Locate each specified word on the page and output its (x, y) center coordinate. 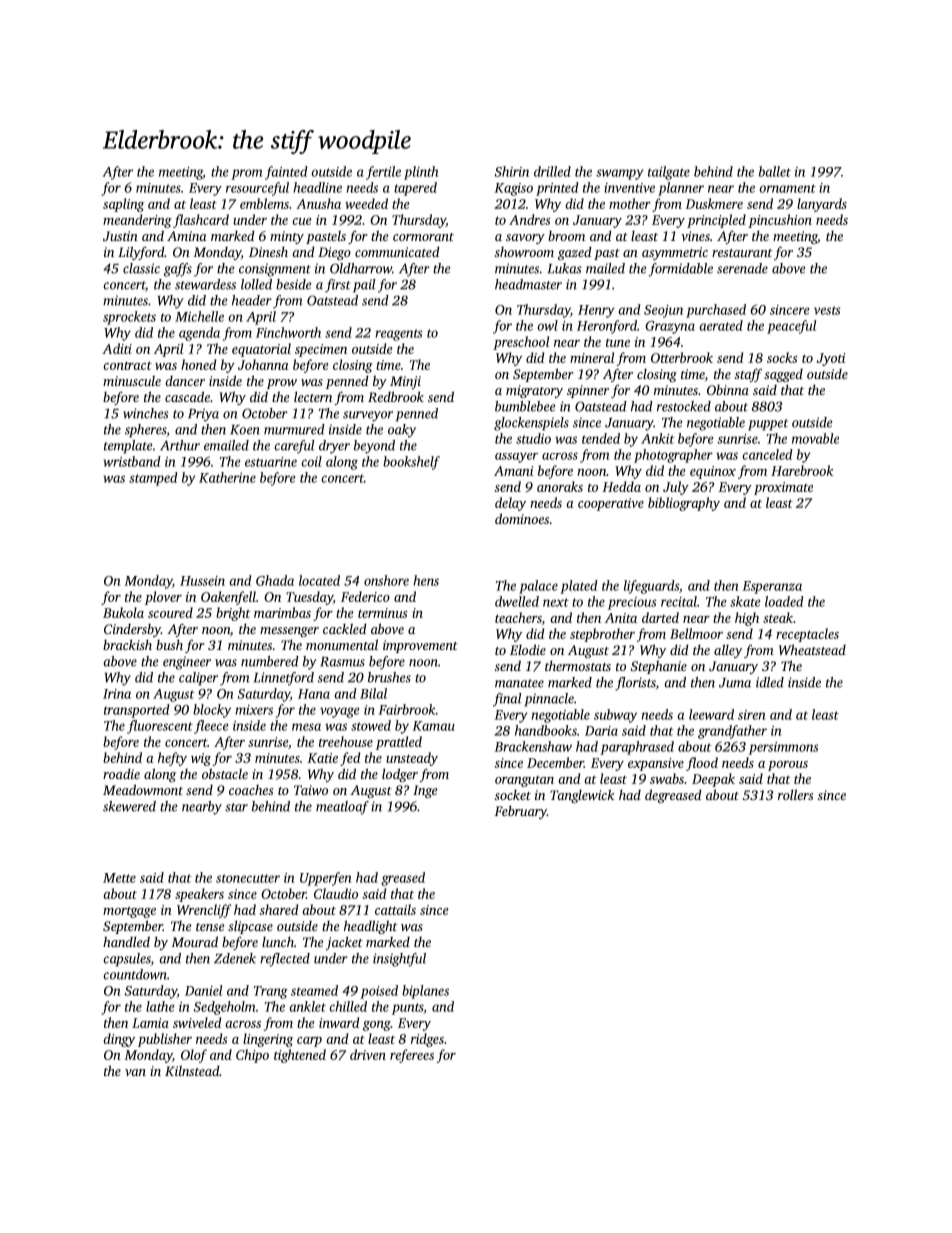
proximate (783, 488)
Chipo (252, 1056)
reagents (399, 335)
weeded (366, 203)
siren (751, 715)
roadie (121, 773)
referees (412, 1056)
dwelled (517, 601)
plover (163, 598)
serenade (742, 268)
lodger (400, 775)
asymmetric (675, 253)
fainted (286, 173)
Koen (245, 430)
